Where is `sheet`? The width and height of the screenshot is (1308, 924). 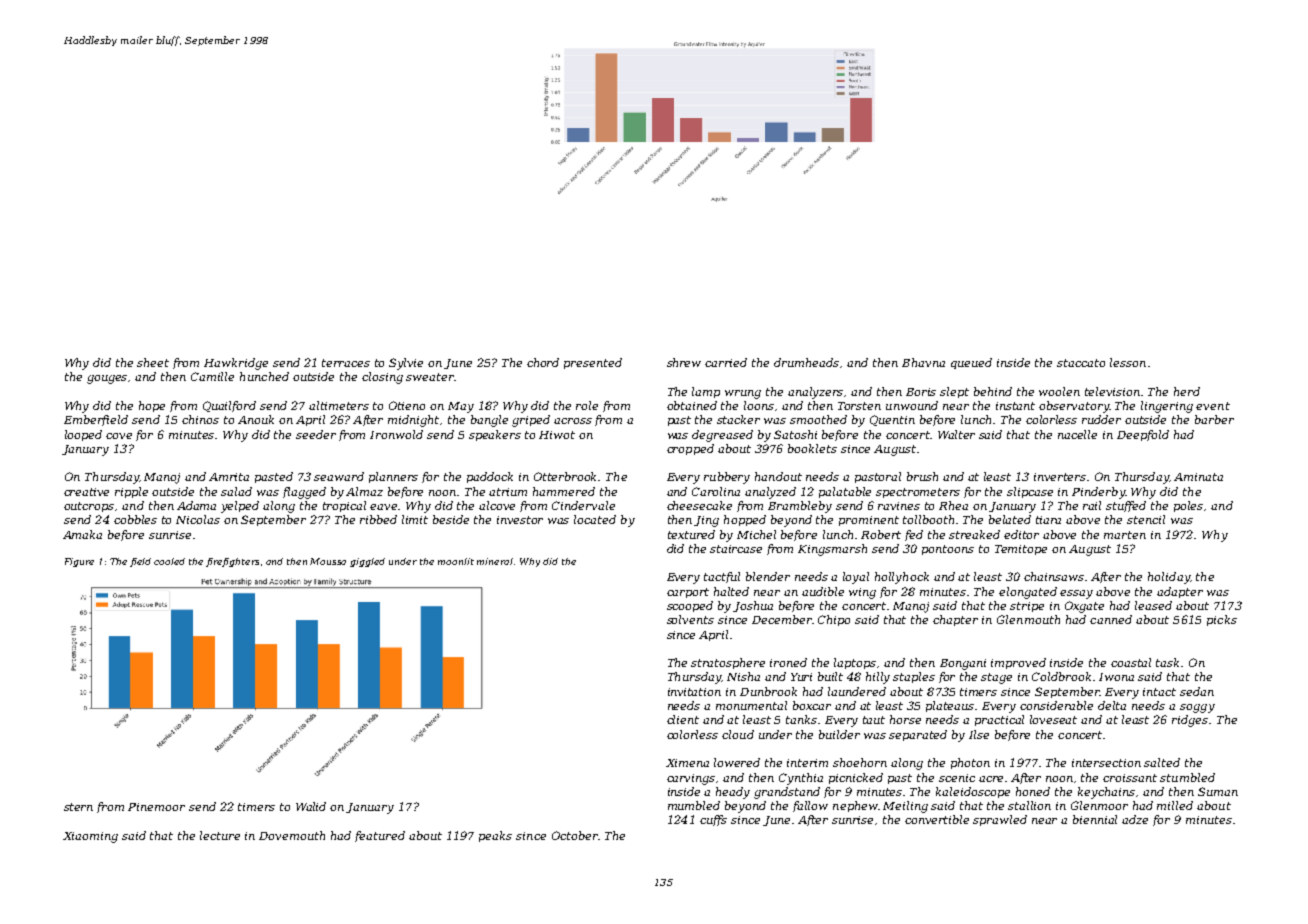
sheet is located at coordinates (153, 362).
